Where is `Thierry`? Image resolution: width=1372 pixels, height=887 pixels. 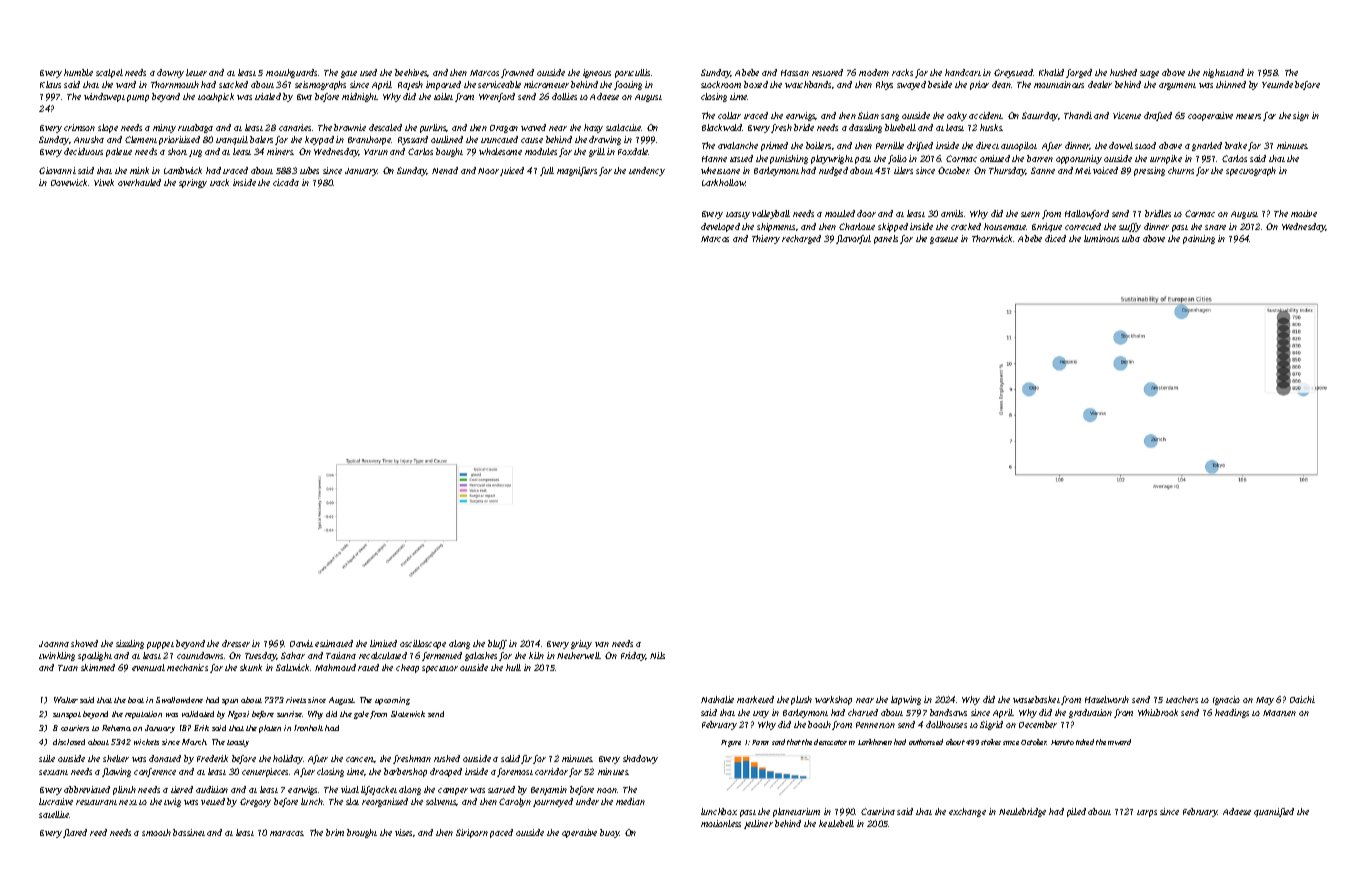 Thierry is located at coordinates (766, 239).
